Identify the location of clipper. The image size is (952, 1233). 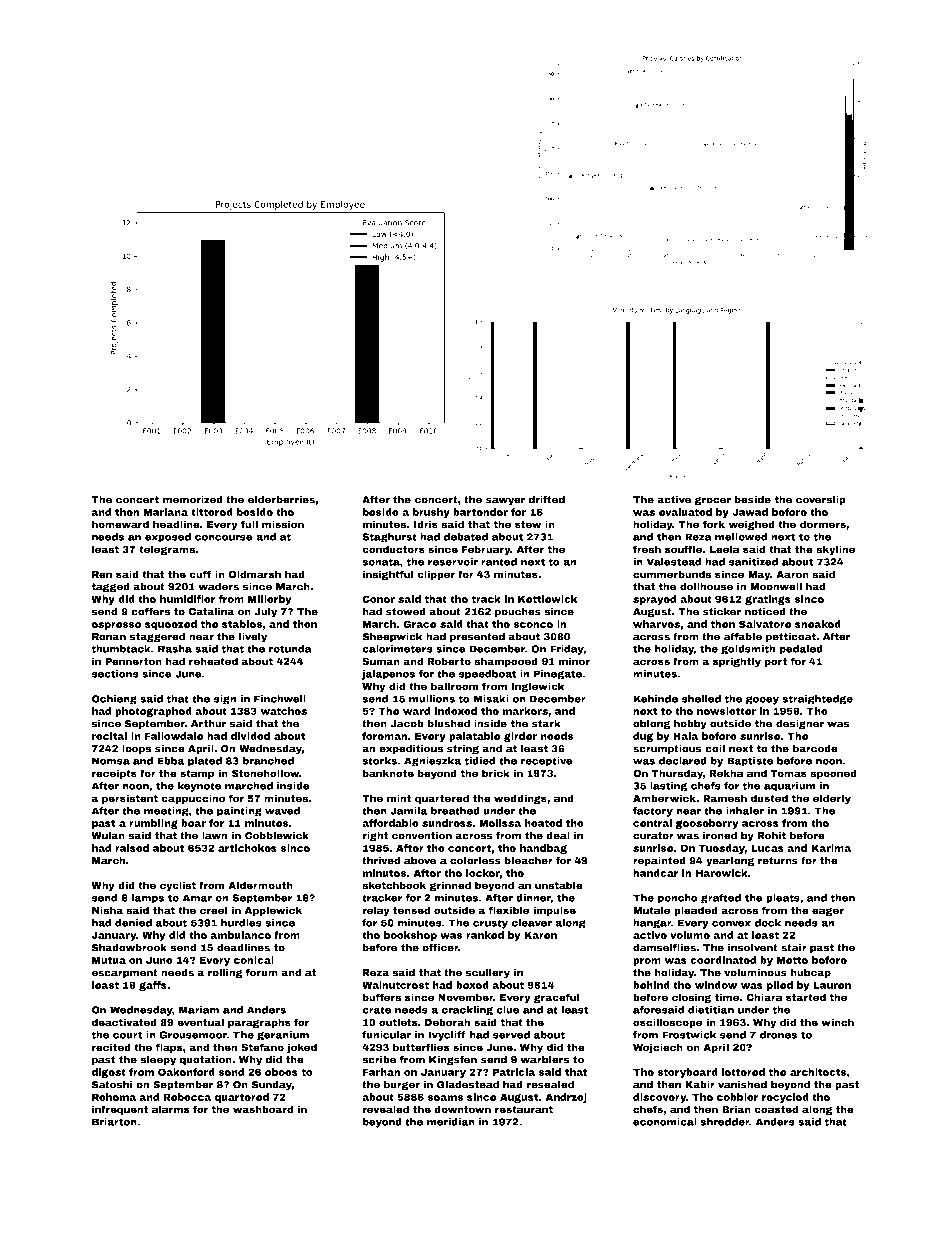
(436, 575).
